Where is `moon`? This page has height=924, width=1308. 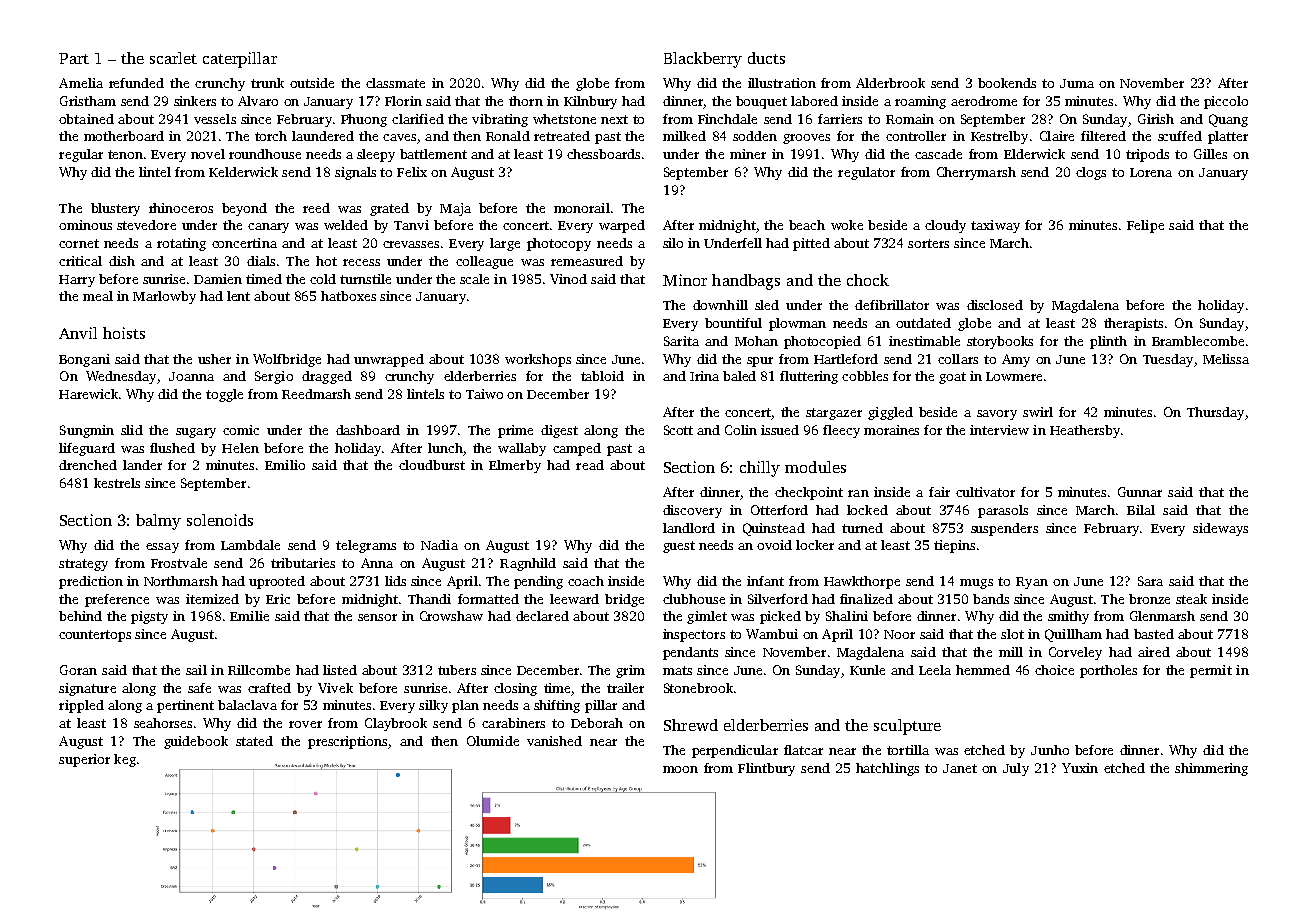 moon is located at coordinates (680, 769).
